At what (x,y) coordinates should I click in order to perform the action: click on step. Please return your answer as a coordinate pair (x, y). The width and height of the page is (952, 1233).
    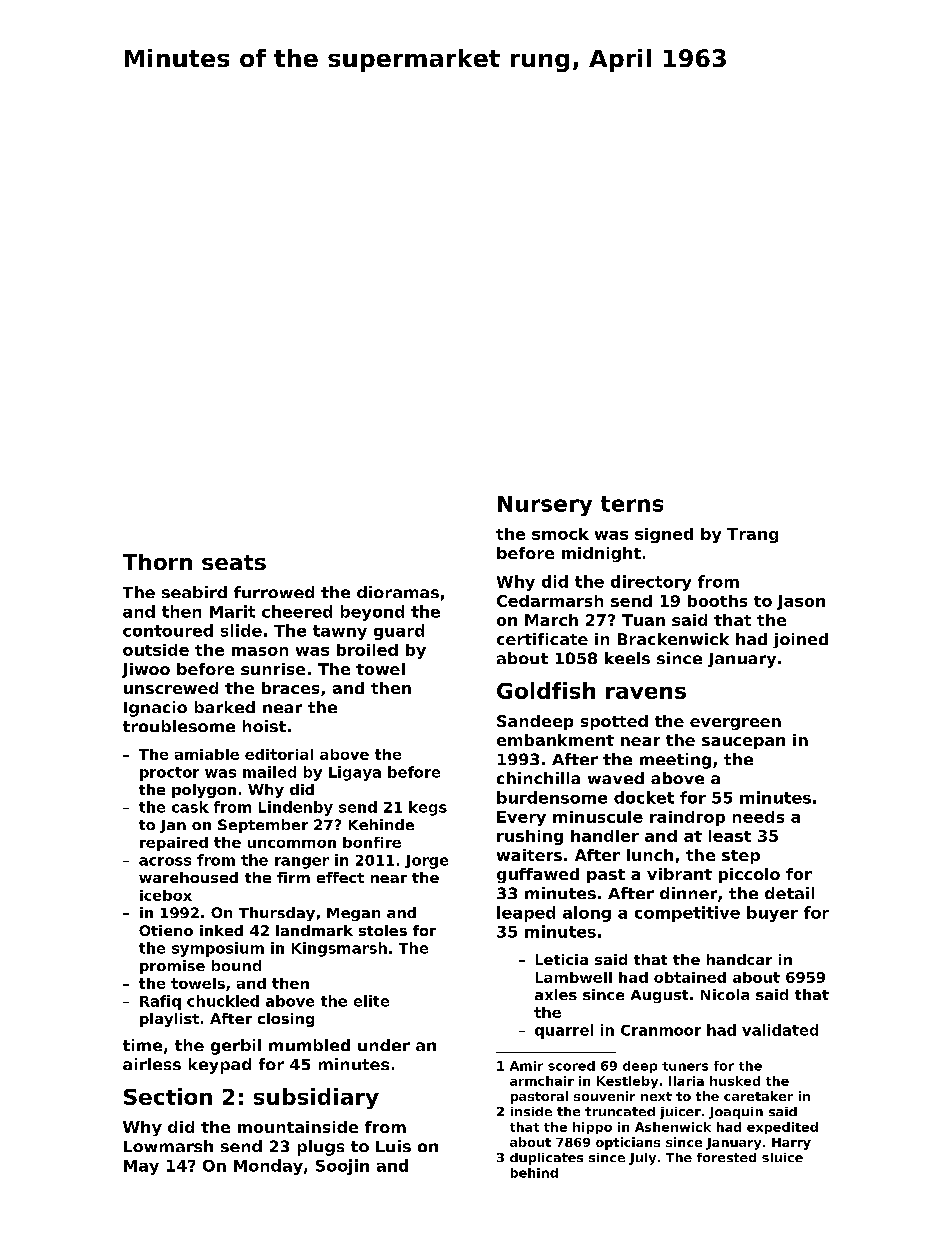
    Looking at the image, I should click on (741, 857).
